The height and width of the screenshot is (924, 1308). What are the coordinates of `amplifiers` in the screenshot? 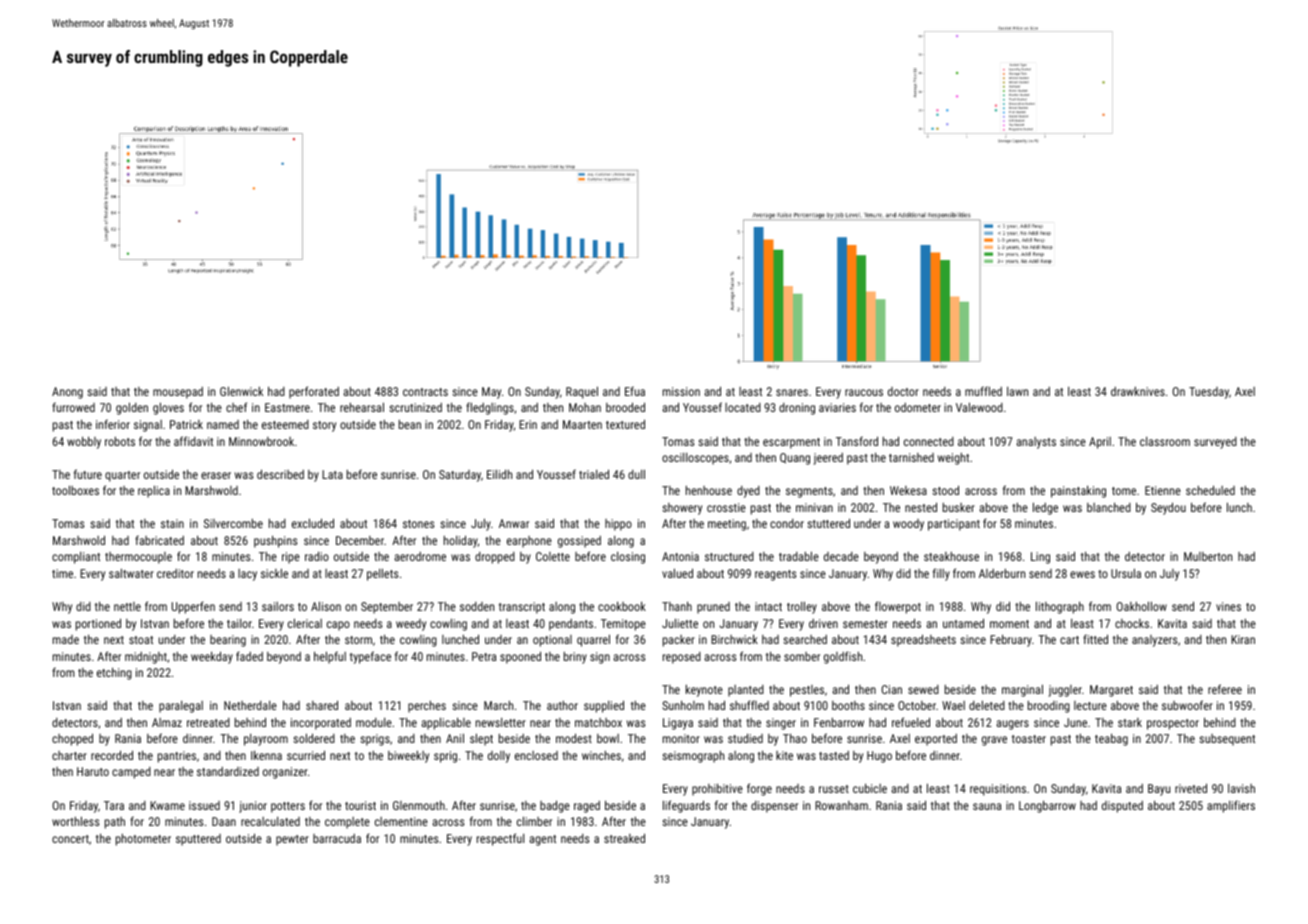 It's located at (1231, 806).
